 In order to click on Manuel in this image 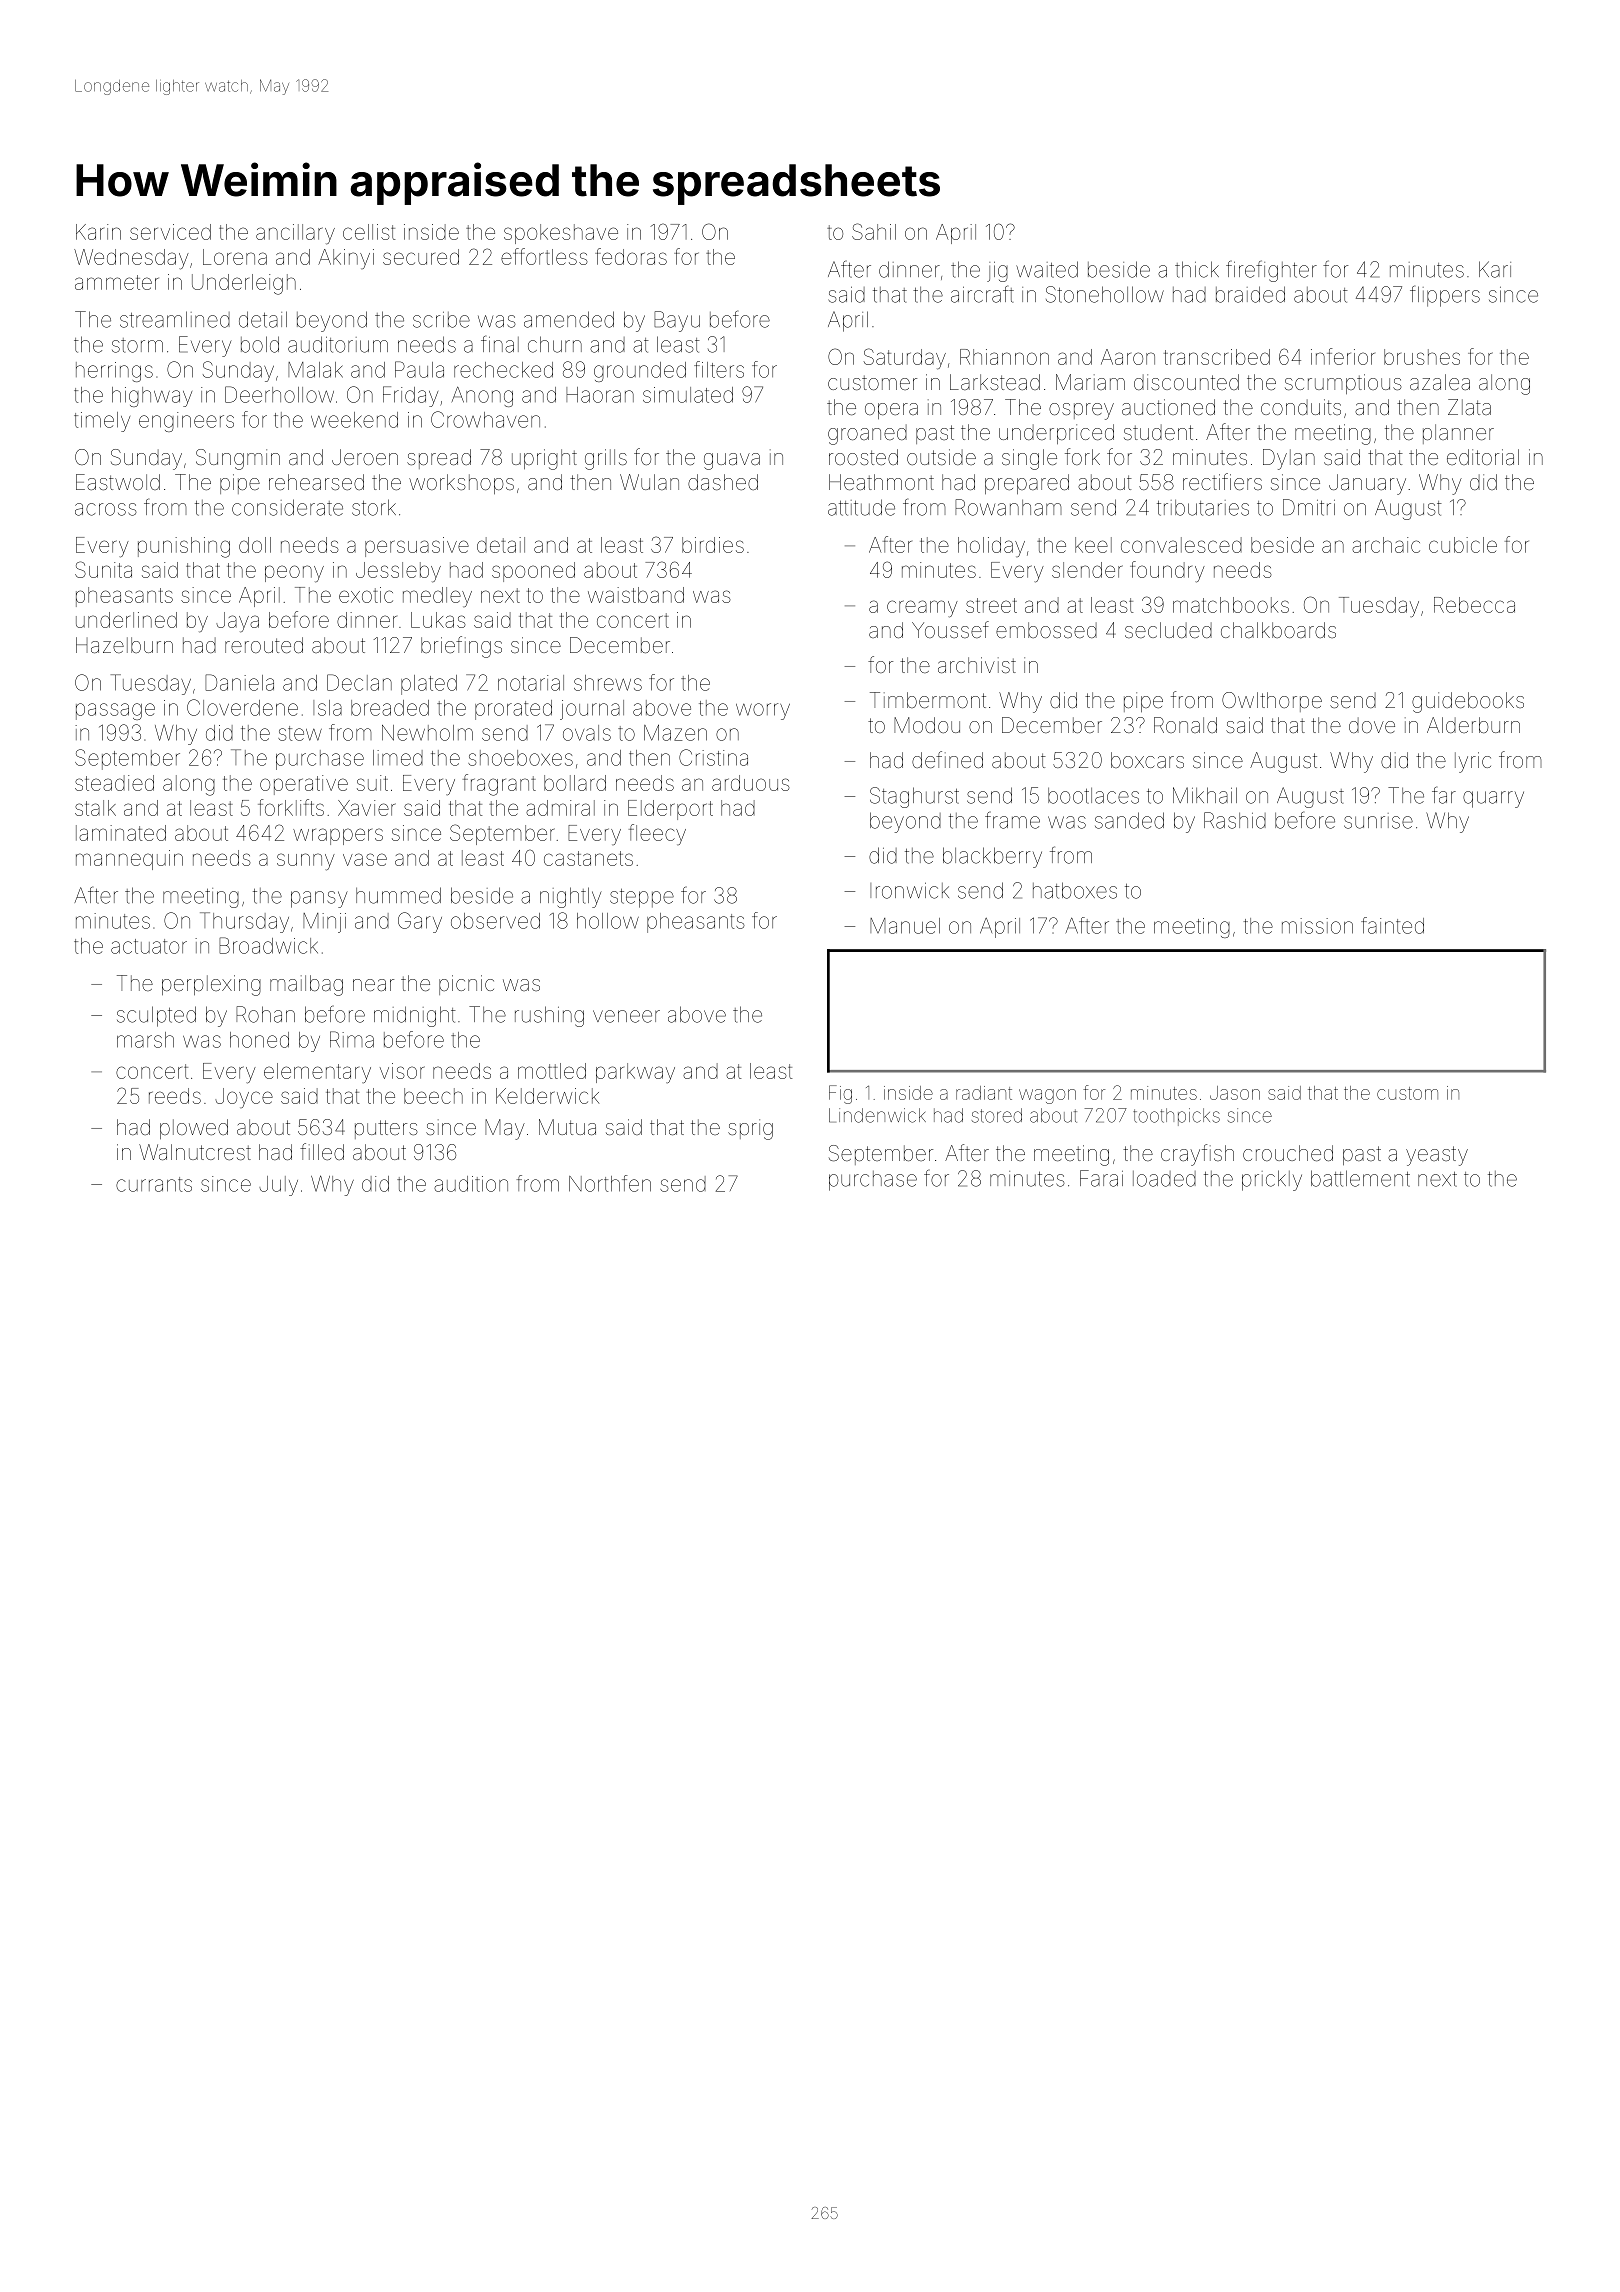, I will do `click(905, 926)`.
